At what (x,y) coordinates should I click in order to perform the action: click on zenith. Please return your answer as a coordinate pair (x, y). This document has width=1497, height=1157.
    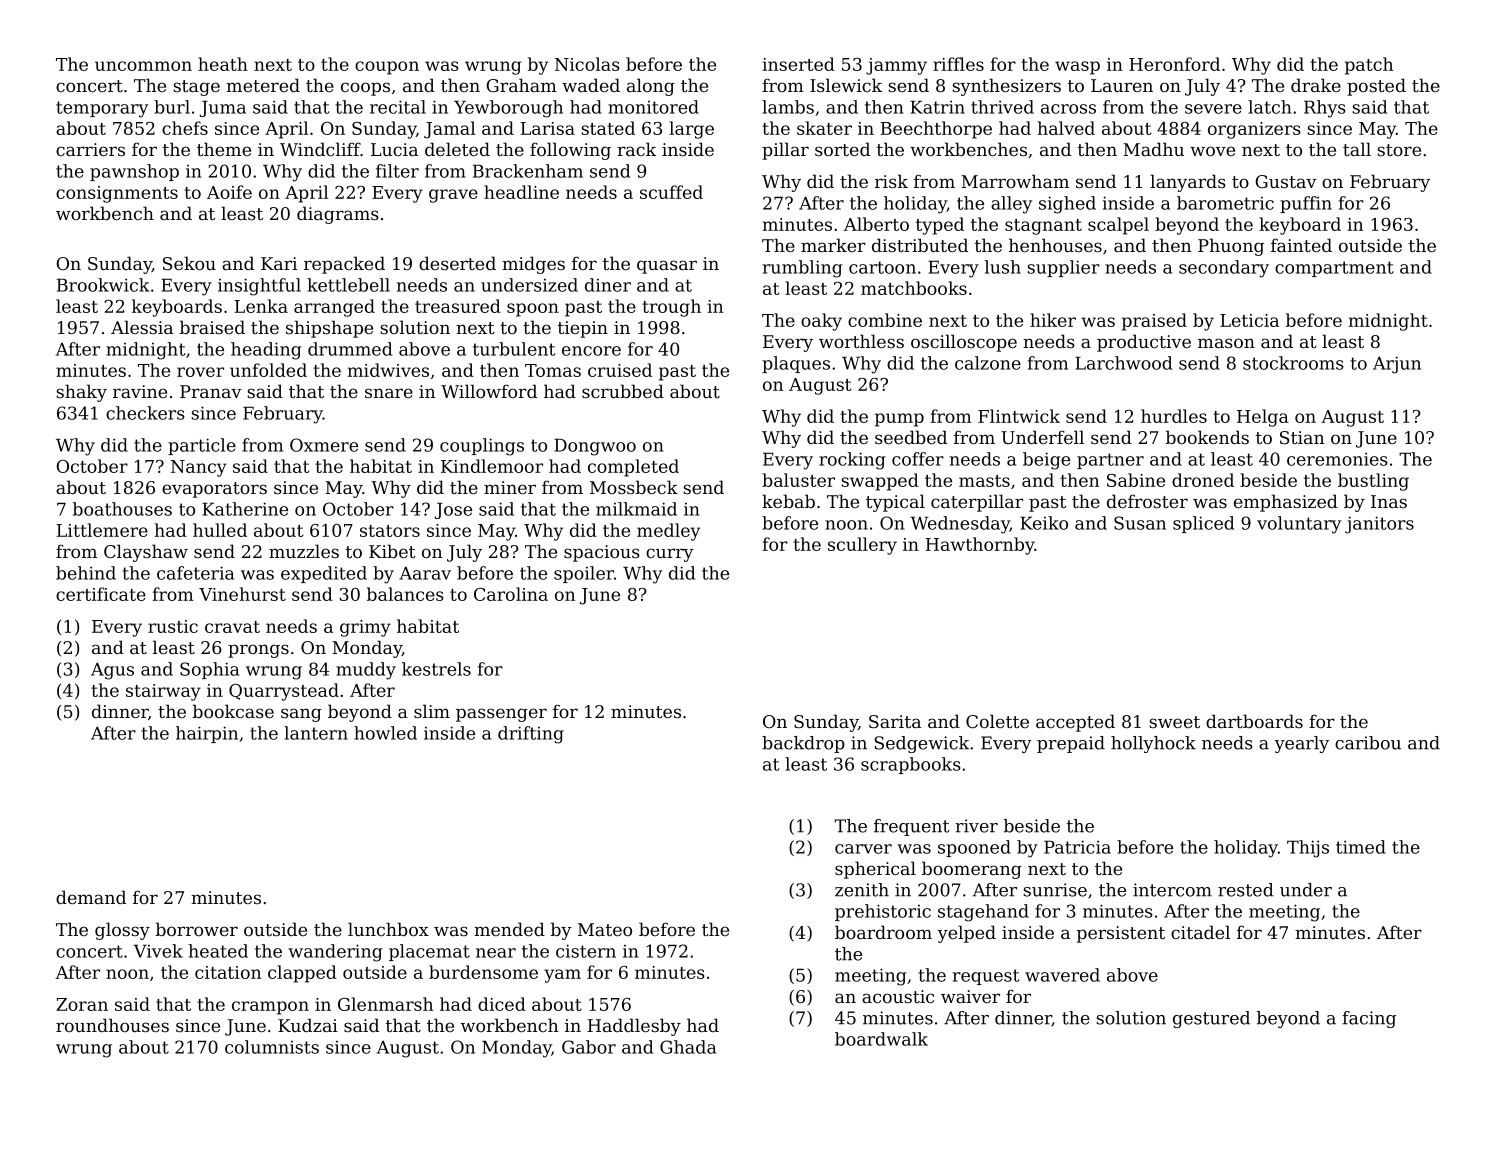
    Looking at the image, I should click on (862, 890).
